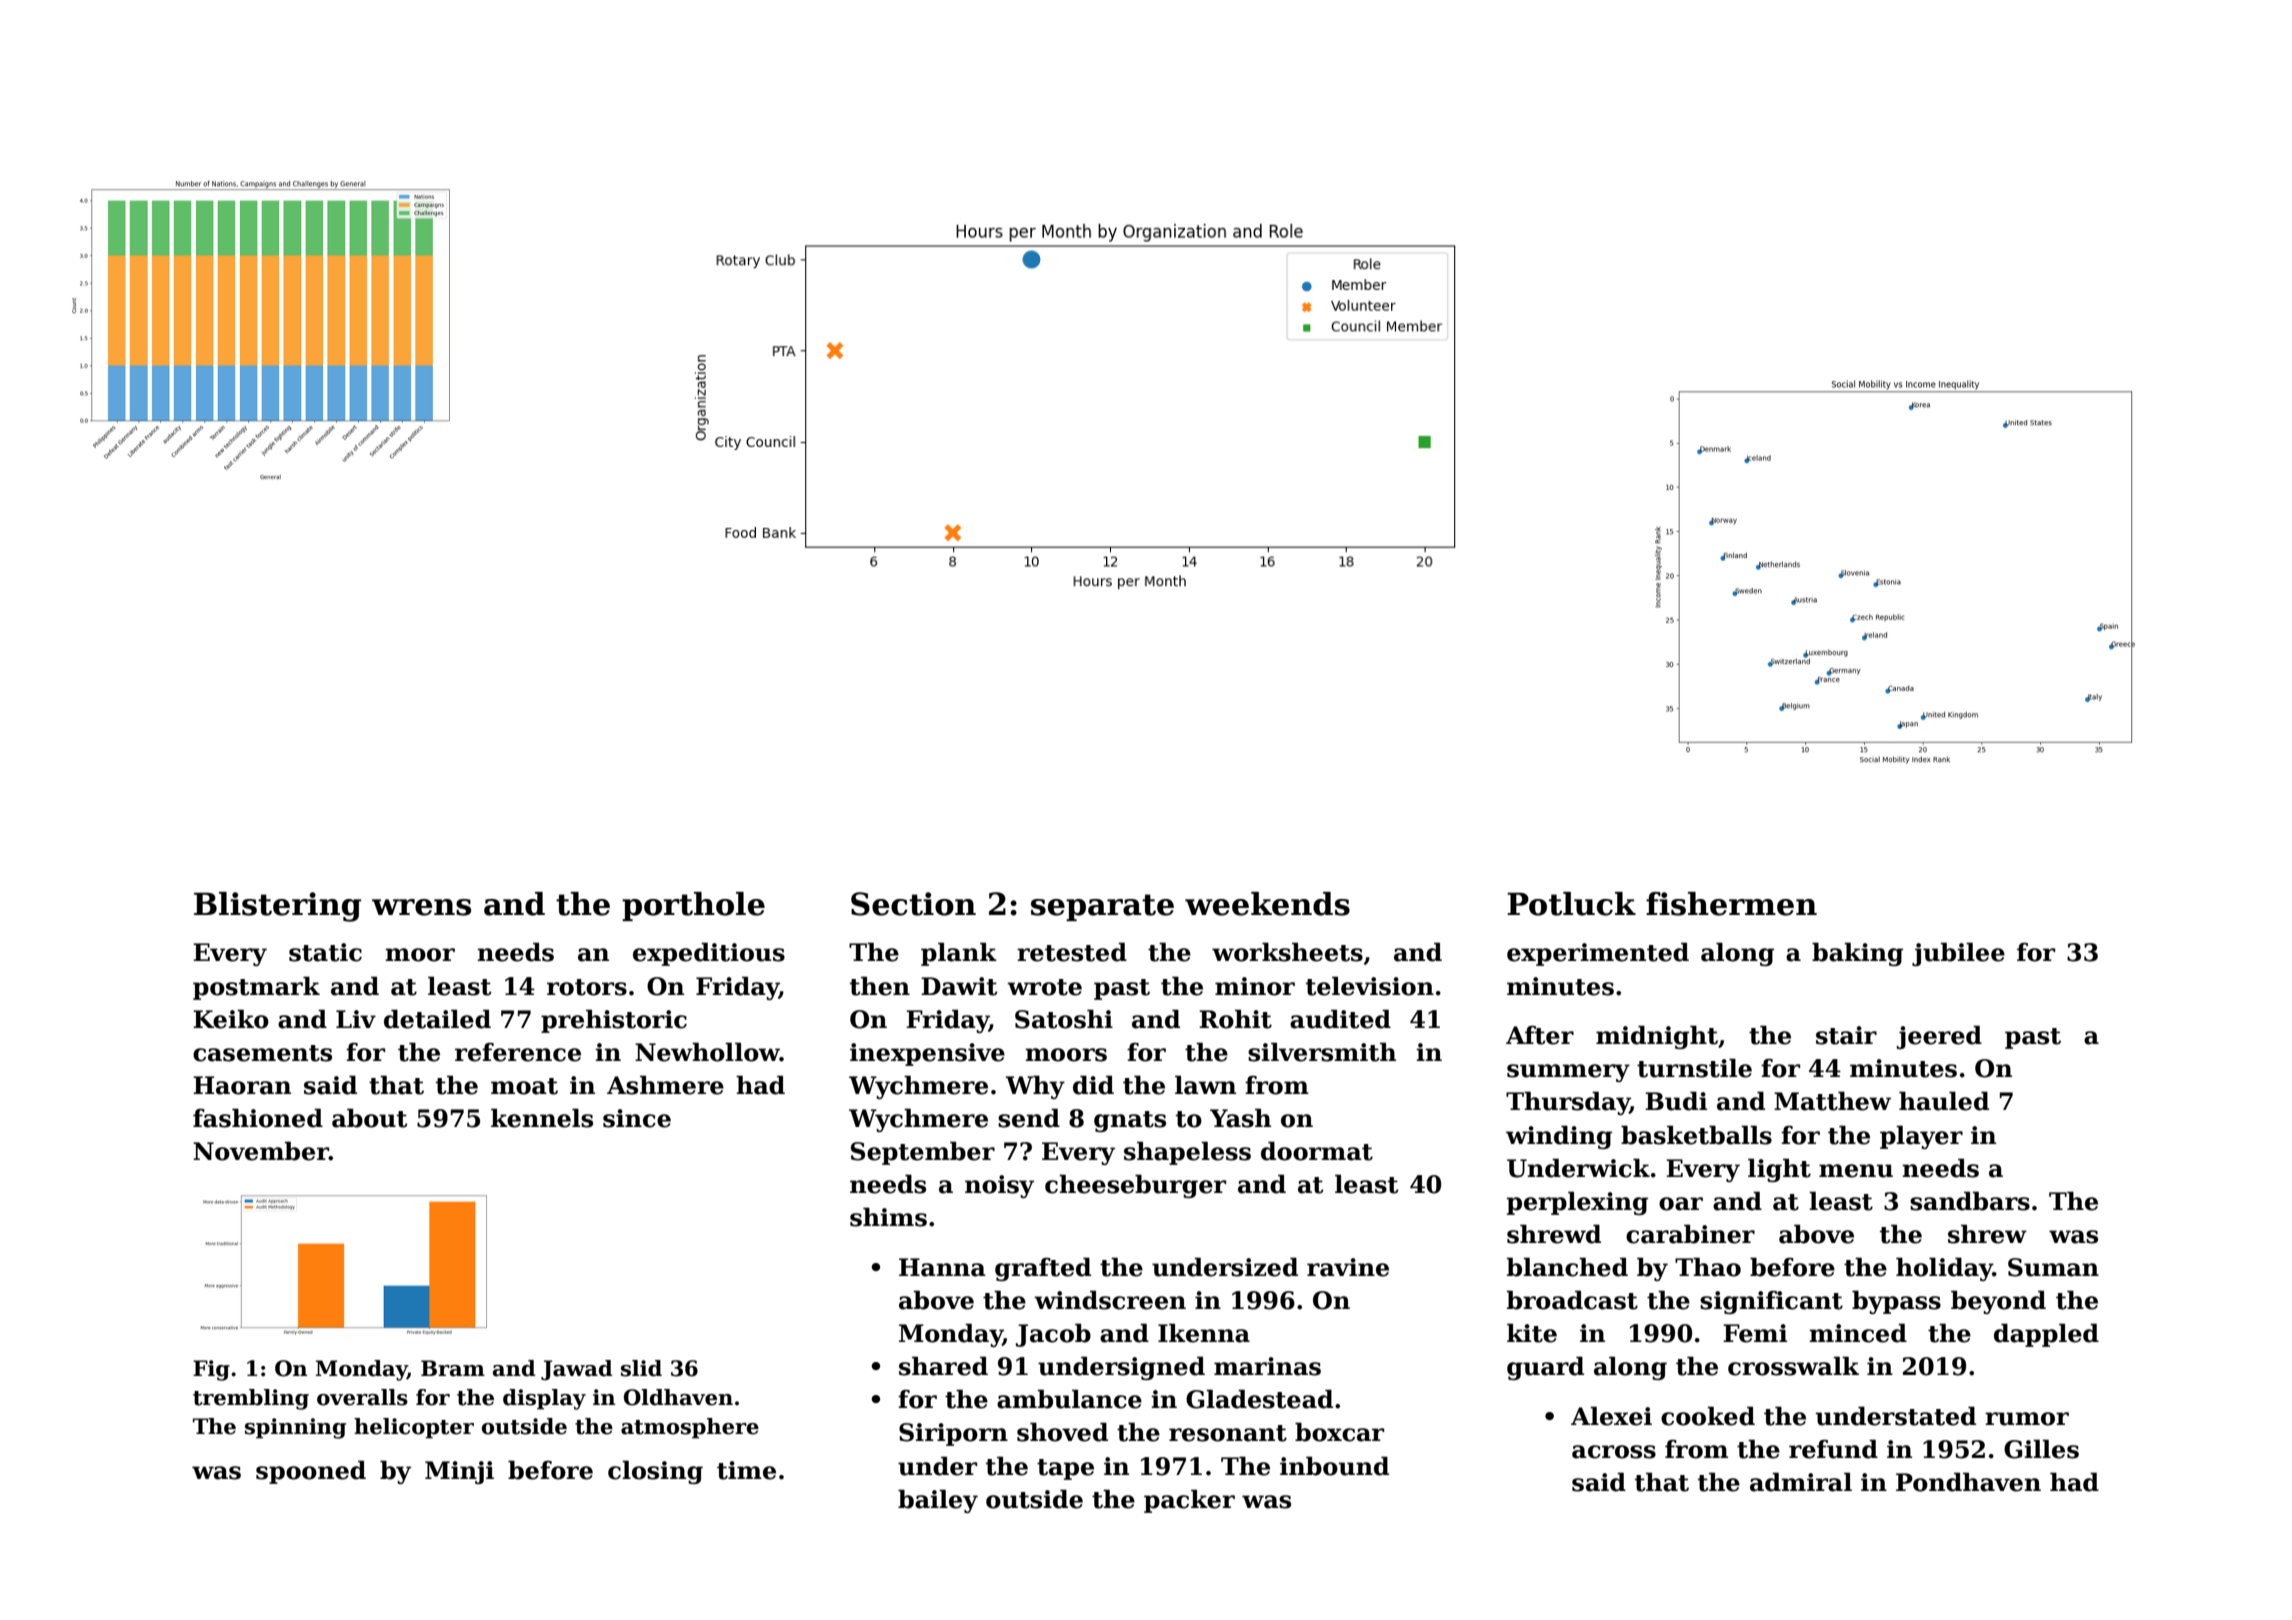  I want to click on closing, so click(655, 1472).
